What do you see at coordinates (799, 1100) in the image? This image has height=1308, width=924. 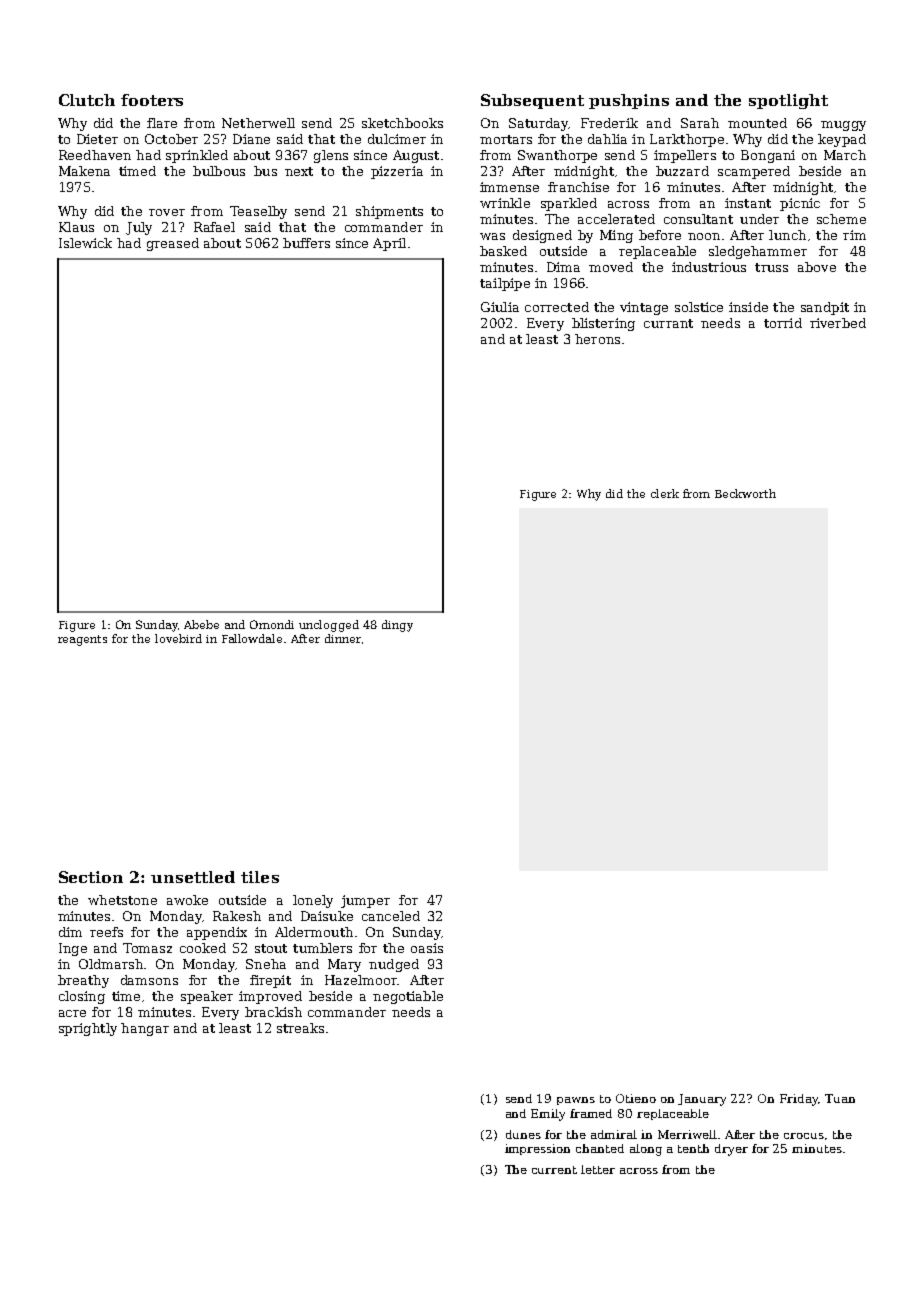 I see `Friday` at bounding box center [799, 1100].
